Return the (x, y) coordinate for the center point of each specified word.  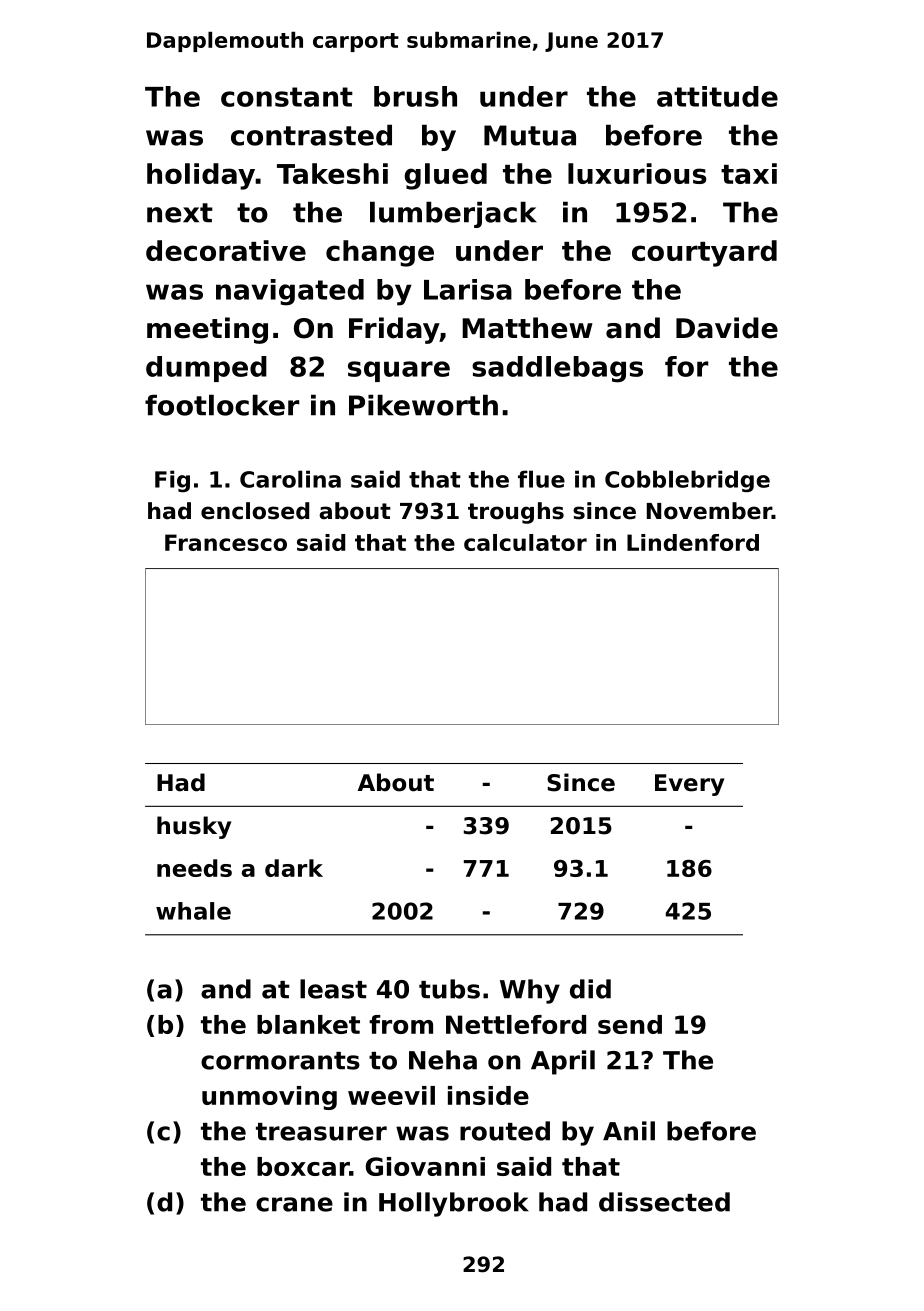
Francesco (226, 542)
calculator (525, 542)
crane (294, 1204)
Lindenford (693, 542)
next (180, 213)
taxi (749, 173)
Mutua (530, 135)
